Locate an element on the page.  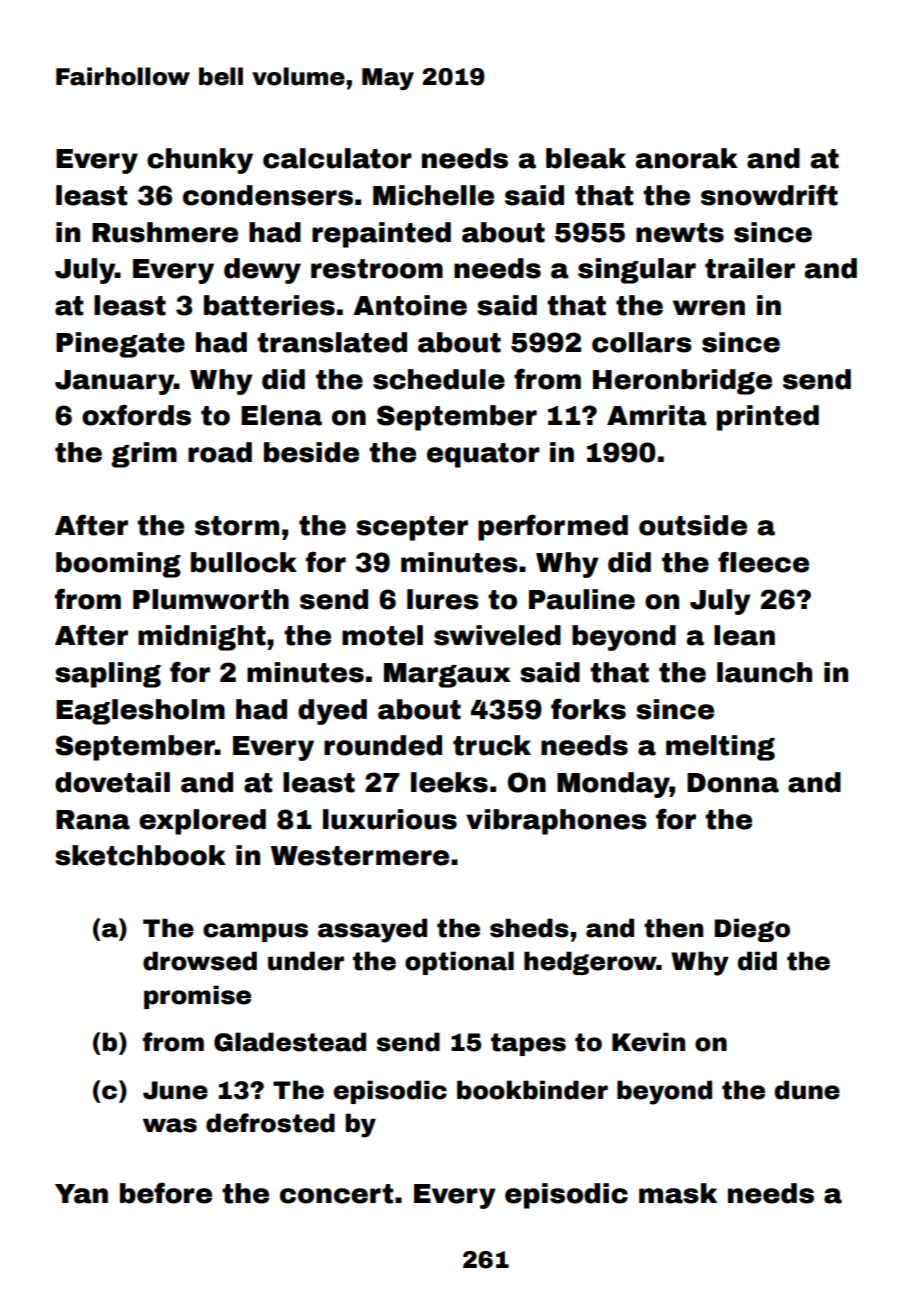
mask is located at coordinates (678, 1193).
